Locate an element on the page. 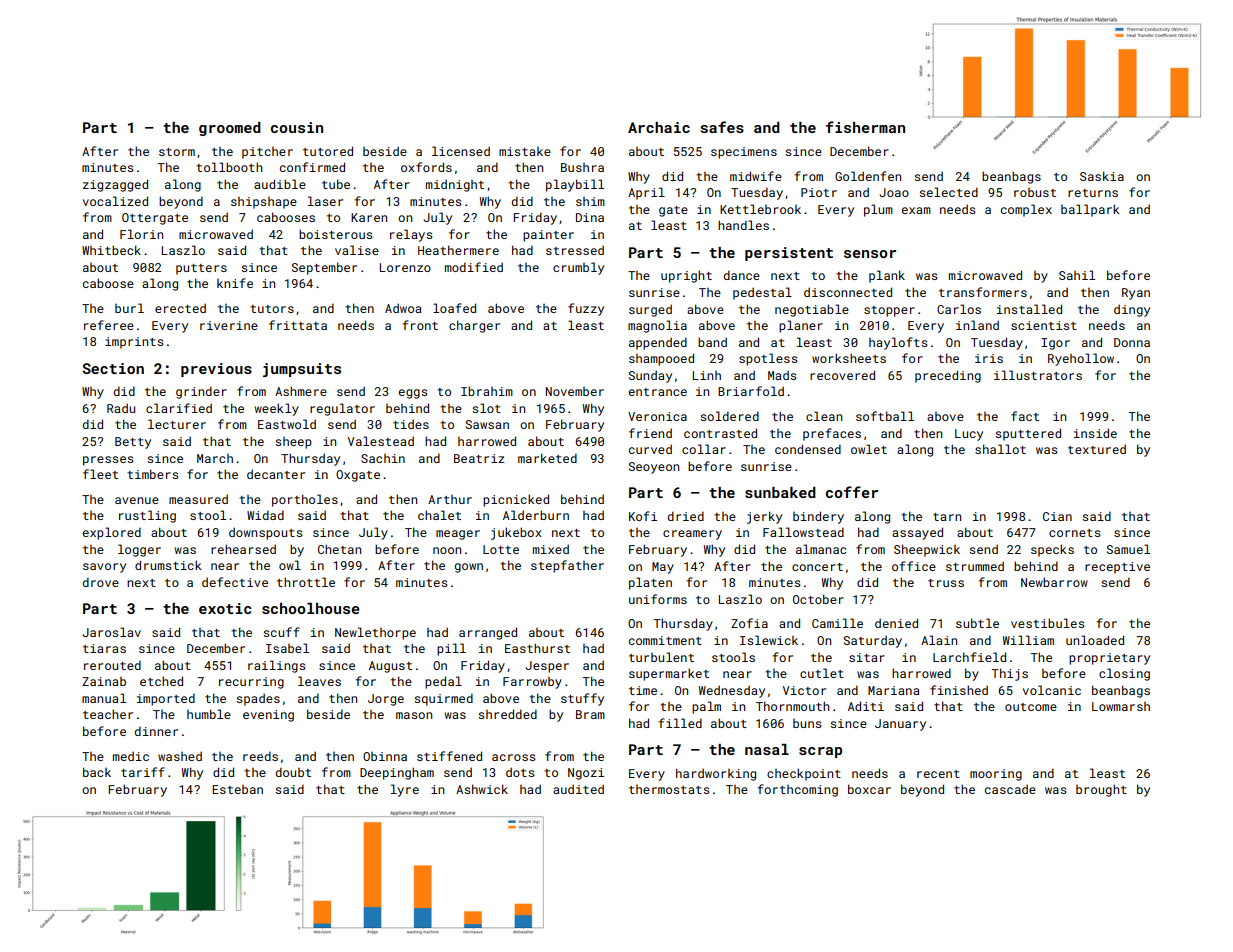  tarn is located at coordinates (947, 517).
